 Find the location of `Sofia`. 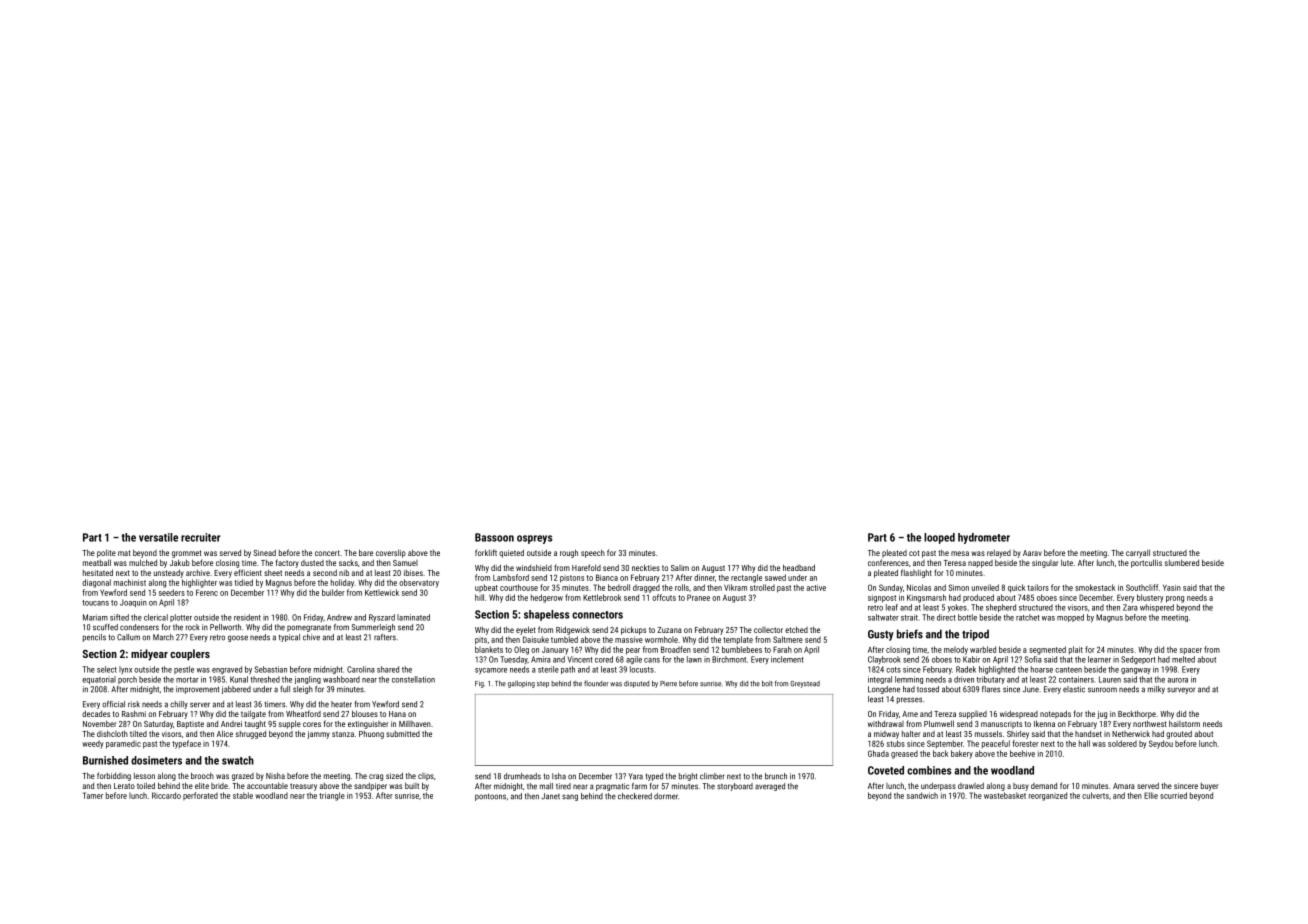

Sofia is located at coordinates (1033, 659).
